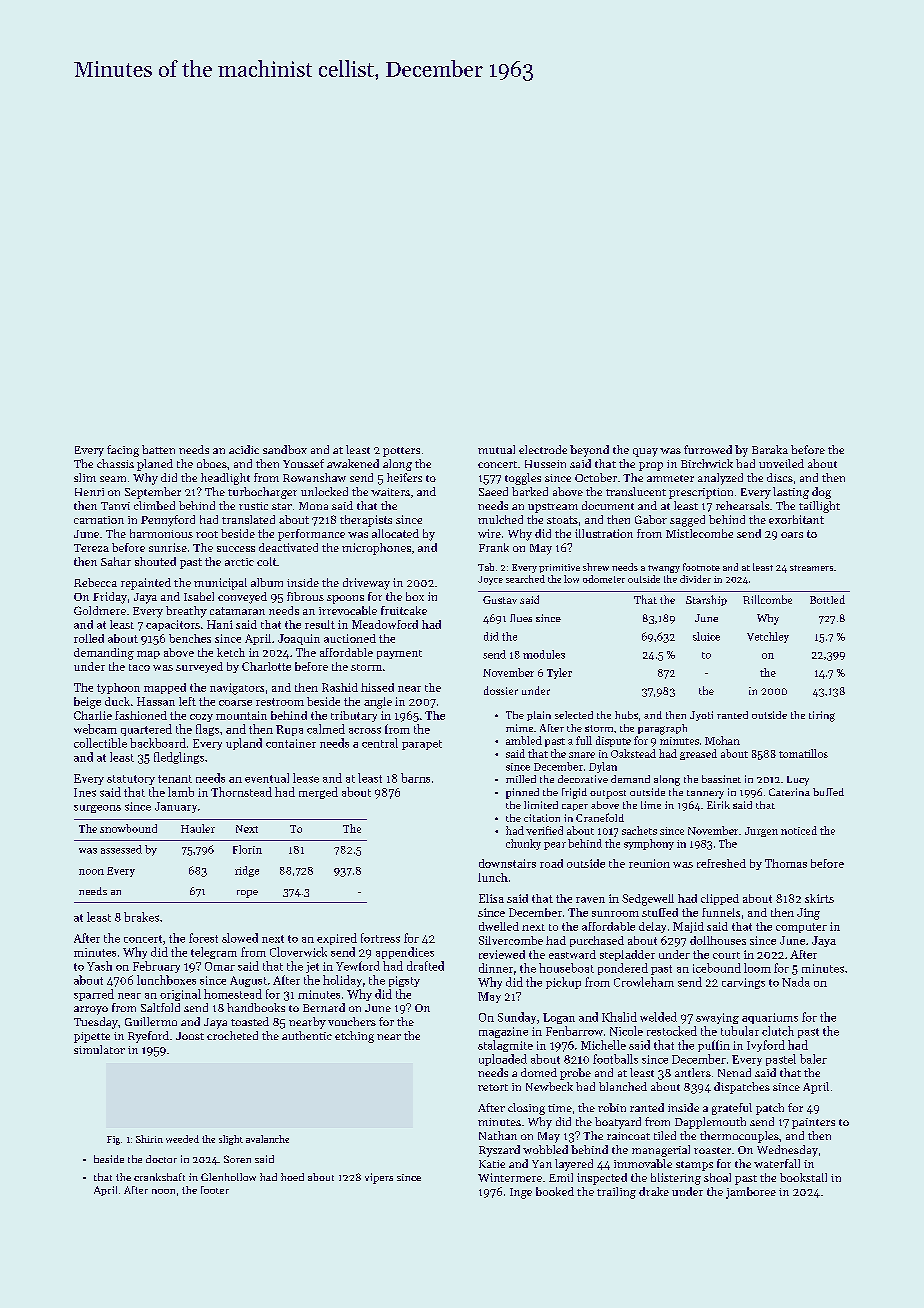 Image resolution: width=924 pixels, height=1308 pixels. What do you see at coordinates (770, 1018) in the document?
I see `aquariums` at bounding box center [770, 1018].
